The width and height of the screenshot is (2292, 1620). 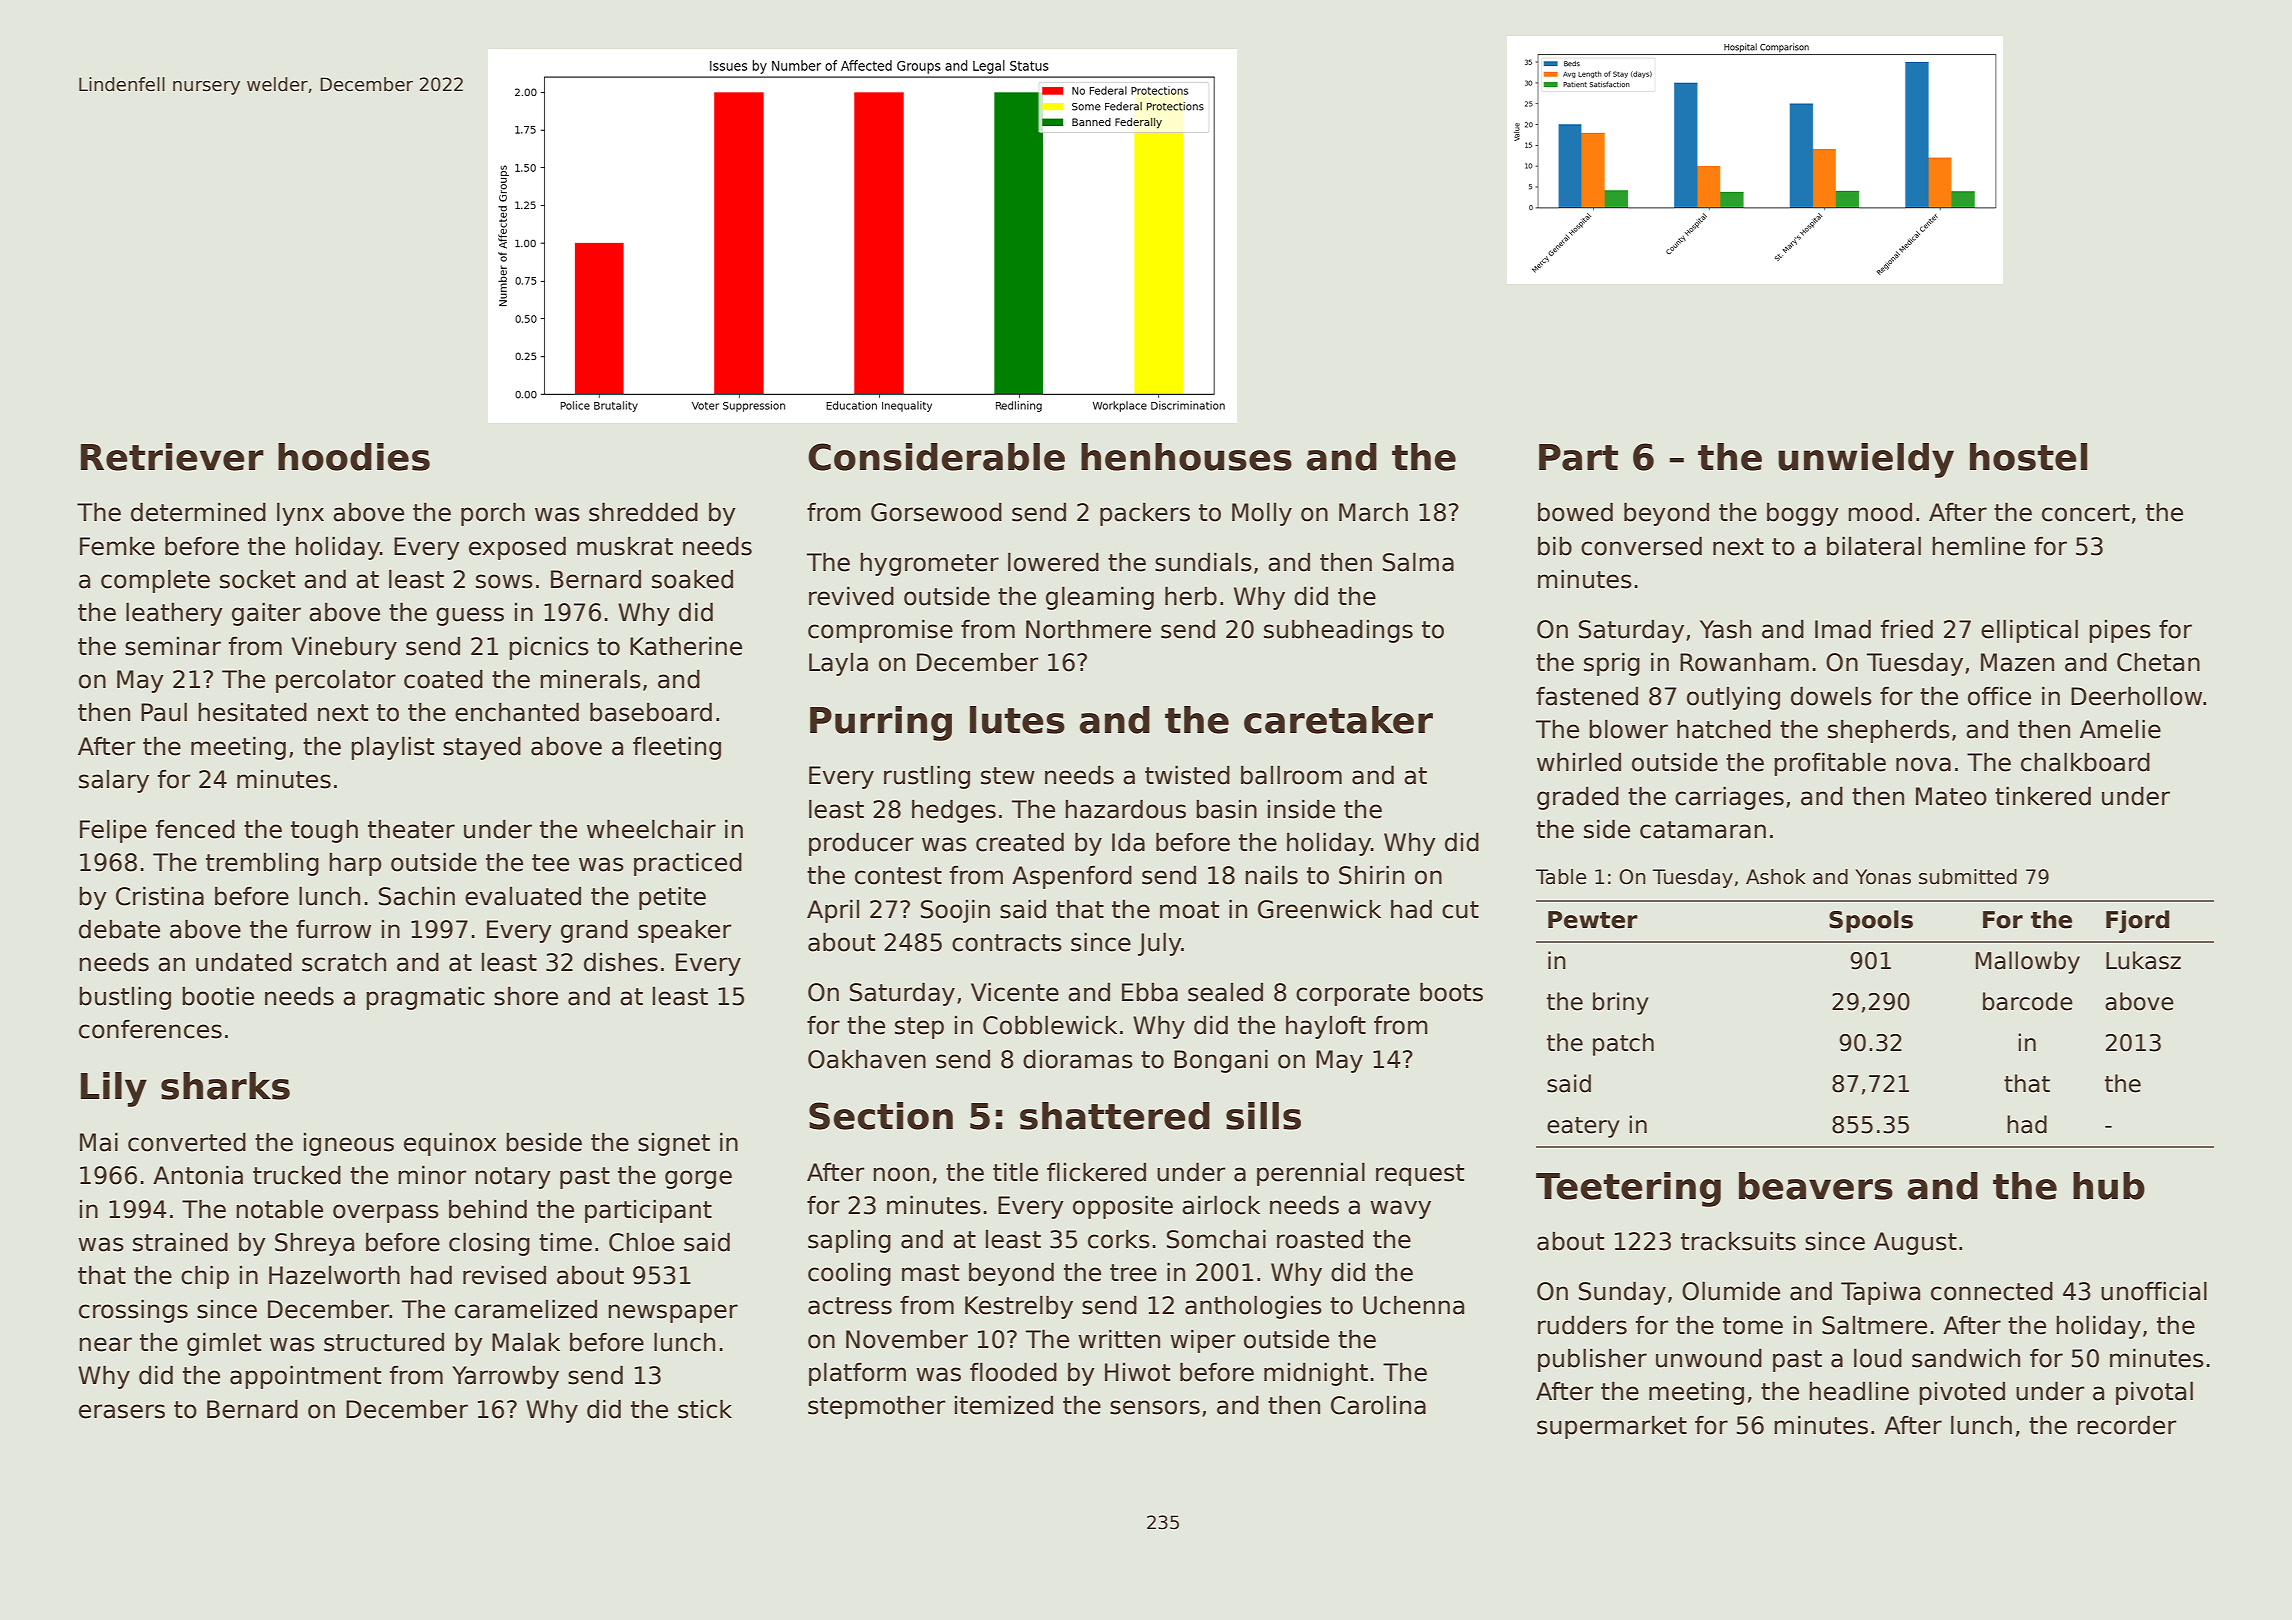 What do you see at coordinates (1186, 457) in the screenshot?
I see `henhouses` at bounding box center [1186, 457].
